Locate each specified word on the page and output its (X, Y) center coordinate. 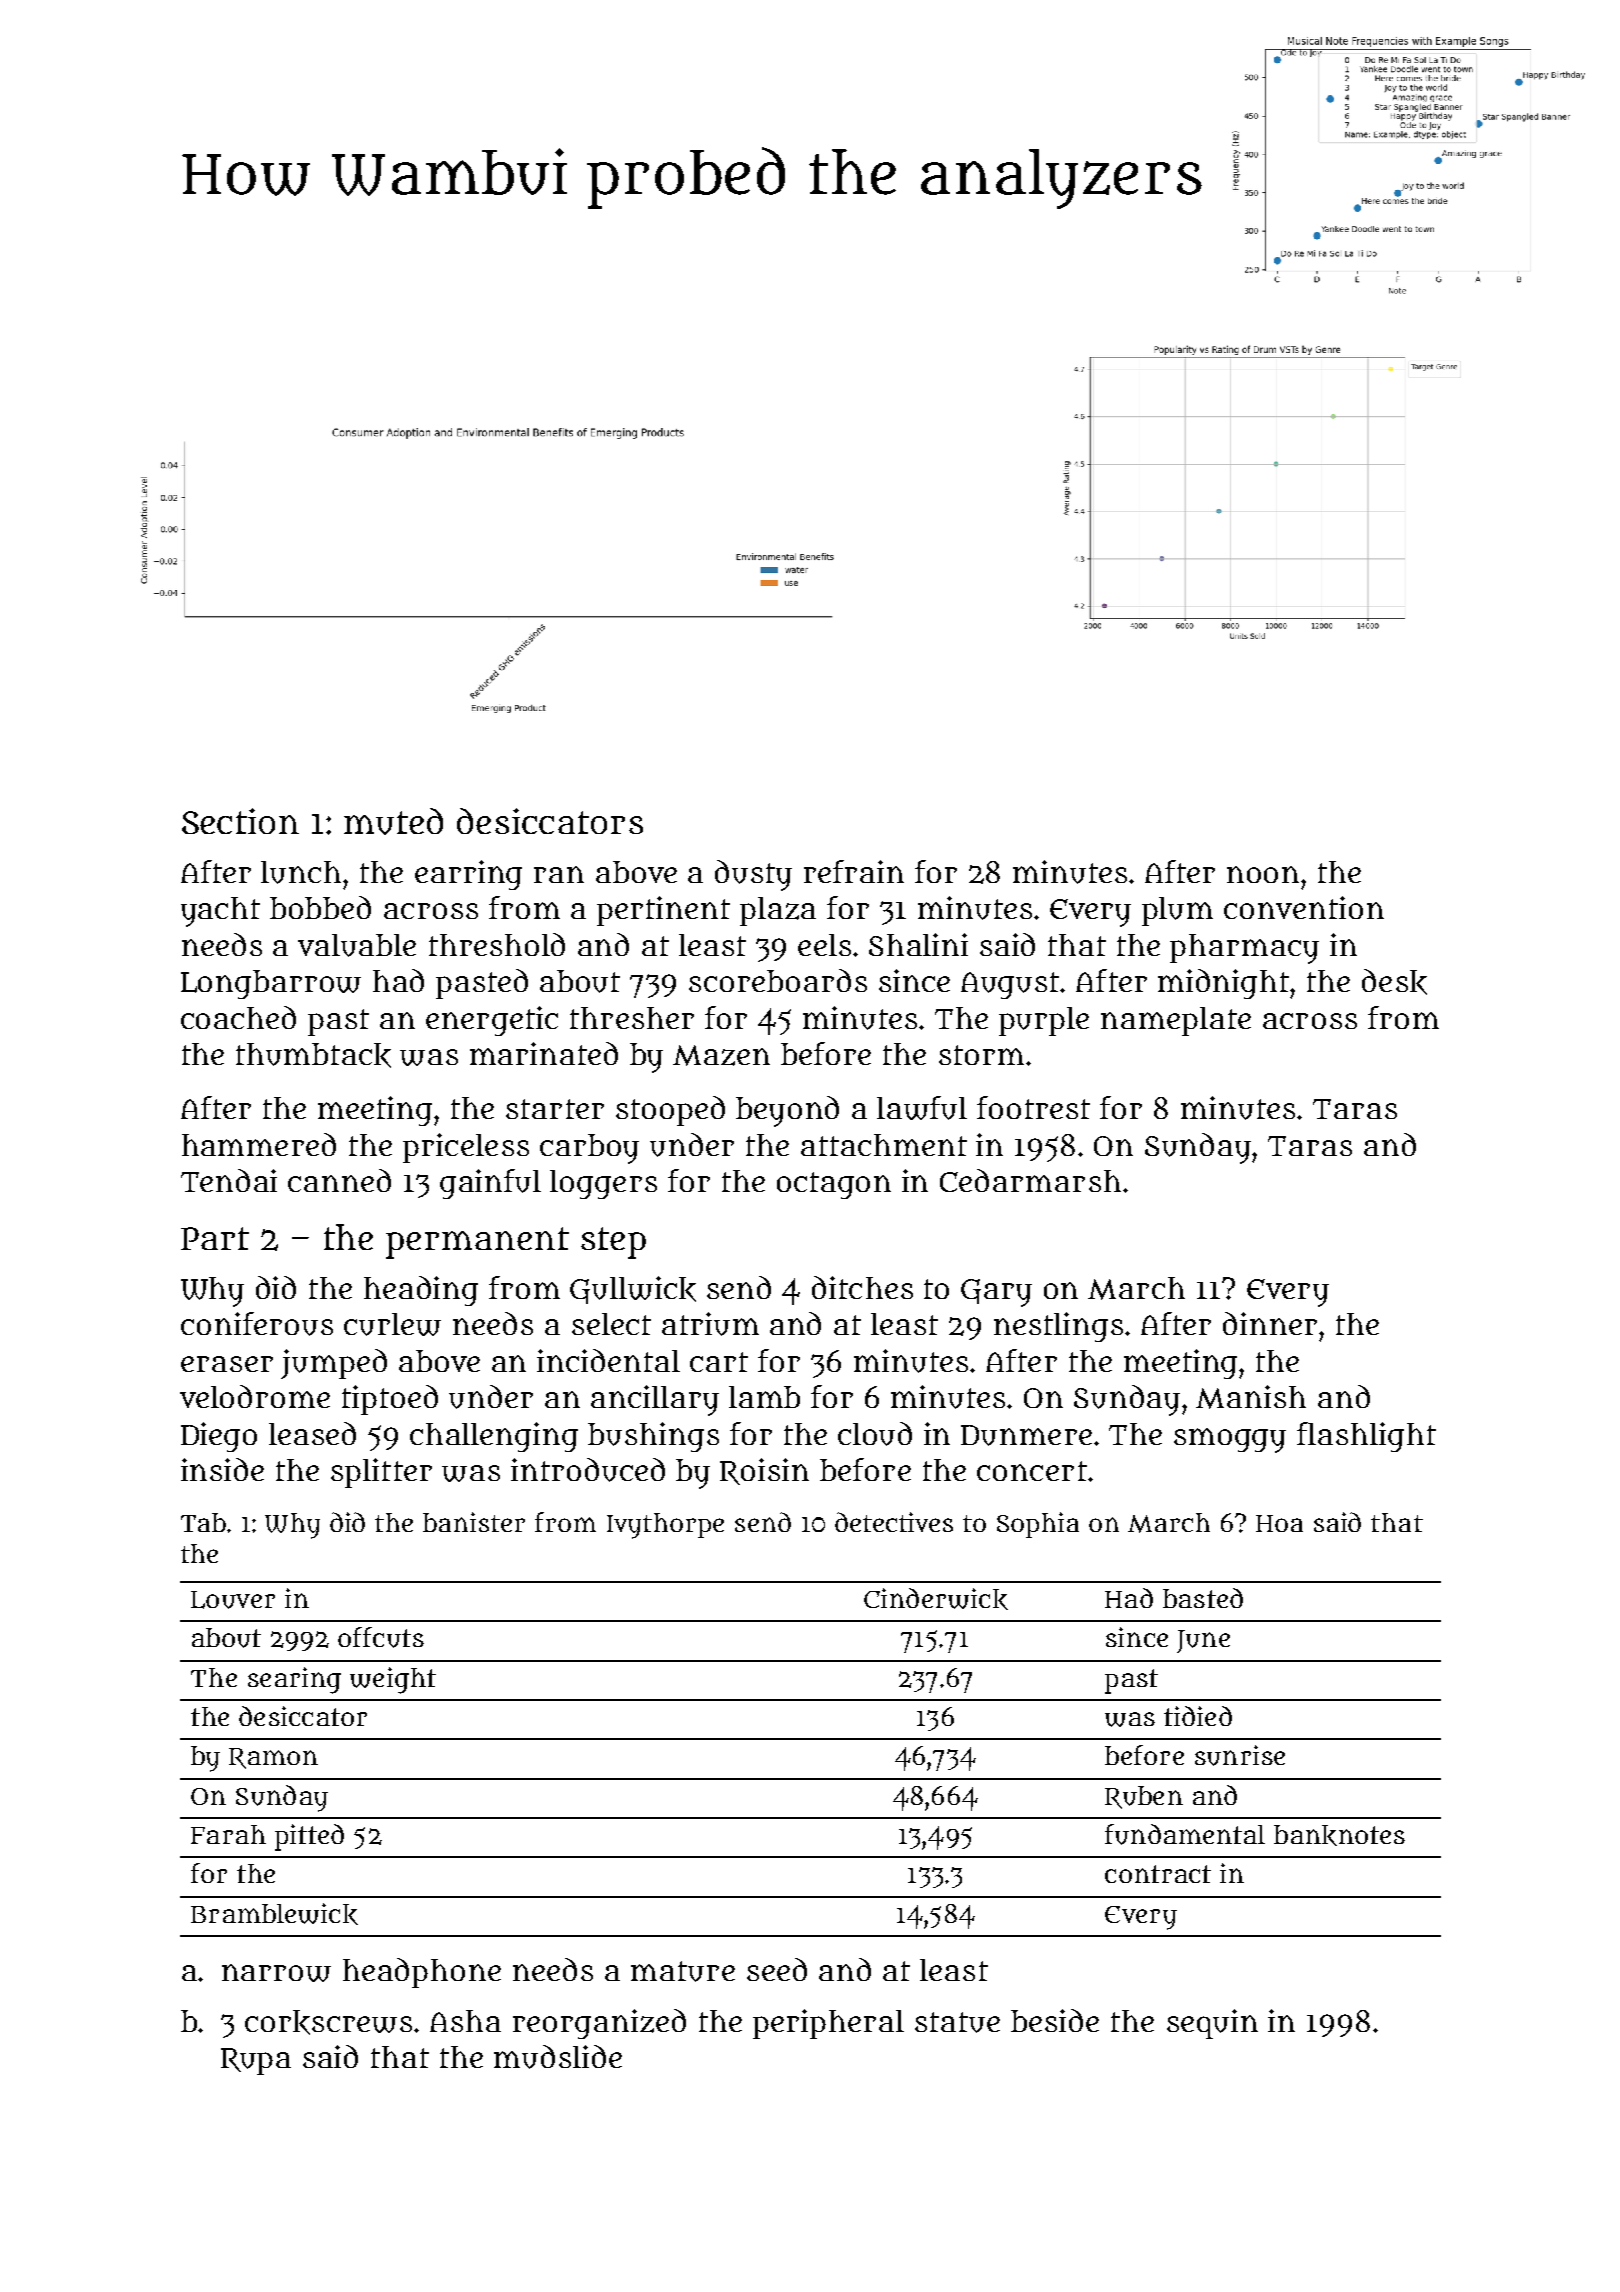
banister (474, 1522)
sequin (1212, 2024)
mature (683, 1971)
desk (1394, 982)
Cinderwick (936, 1599)
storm (981, 1055)
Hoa (1279, 1523)
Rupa (256, 2061)
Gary (996, 1293)
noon (1263, 874)
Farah (228, 1834)
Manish (1251, 1397)
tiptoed (390, 1400)
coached (238, 1017)
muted (393, 821)
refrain (854, 871)
